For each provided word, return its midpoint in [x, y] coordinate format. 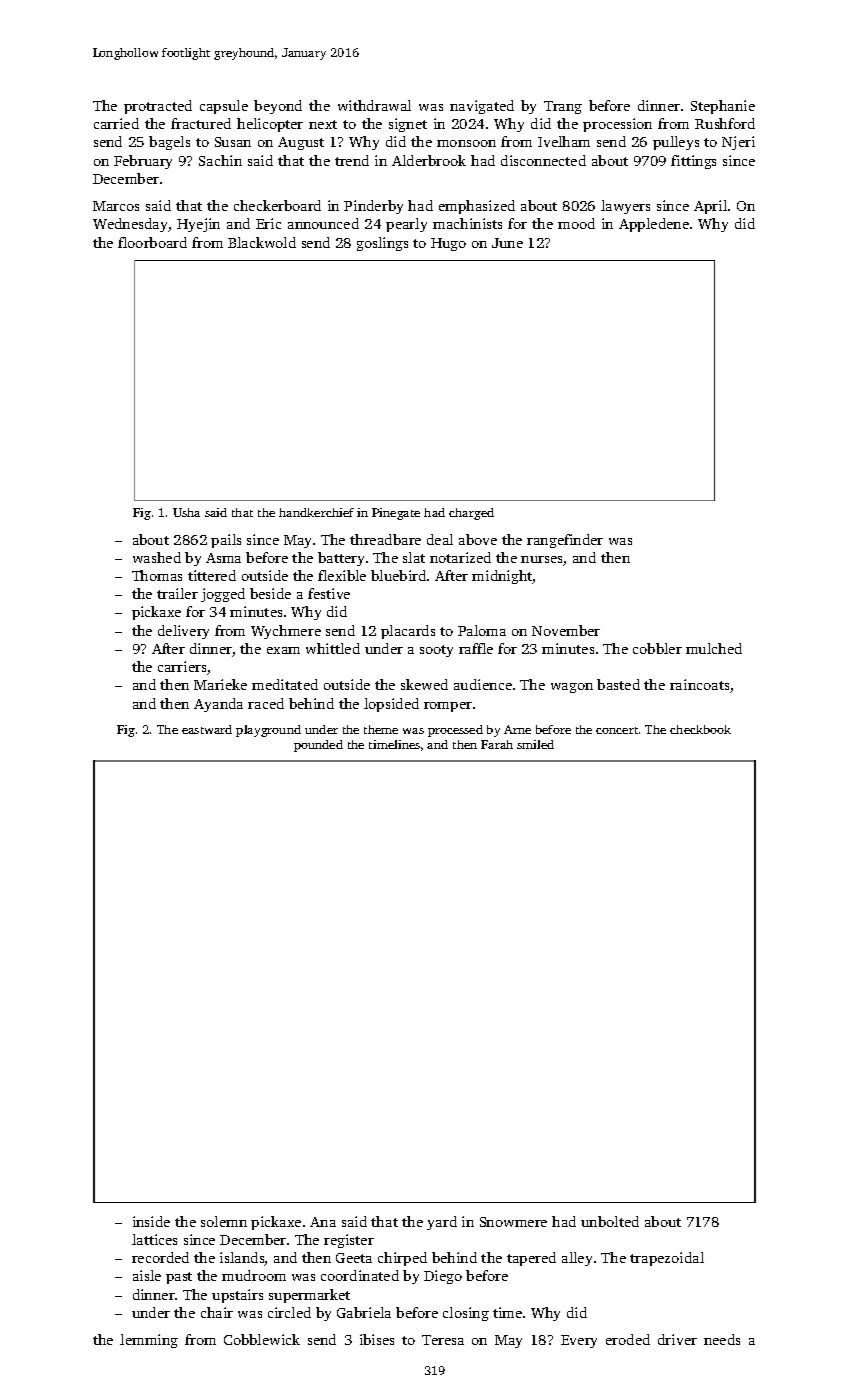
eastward [207, 729]
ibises [377, 1339]
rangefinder [565, 541]
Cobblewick [262, 1339]
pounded [318, 746]
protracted [158, 107]
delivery [183, 632]
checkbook [700, 729]
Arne [517, 729]
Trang [563, 107]
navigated [482, 107]
